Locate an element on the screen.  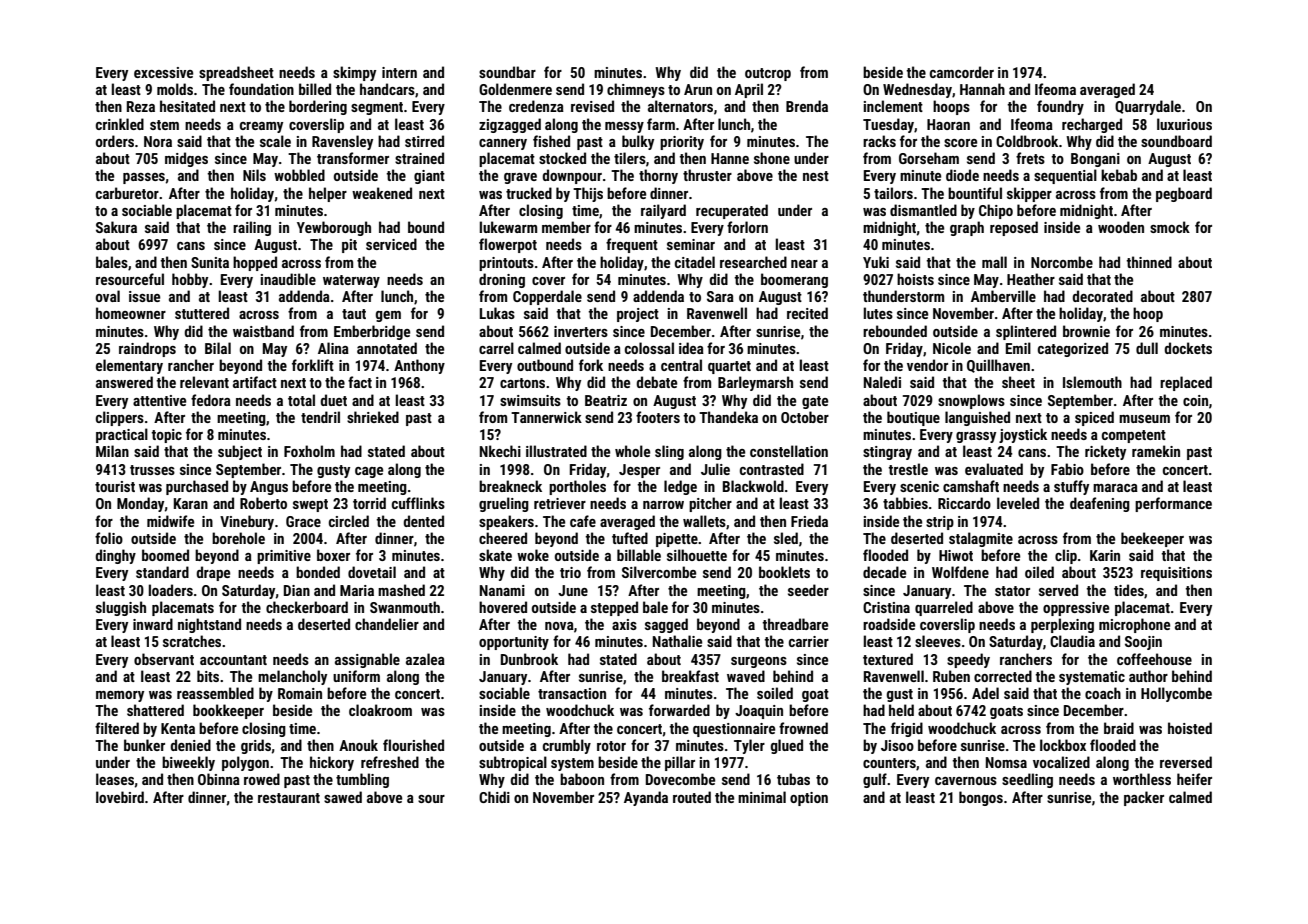
hoists is located at coordinates (915, 279).
